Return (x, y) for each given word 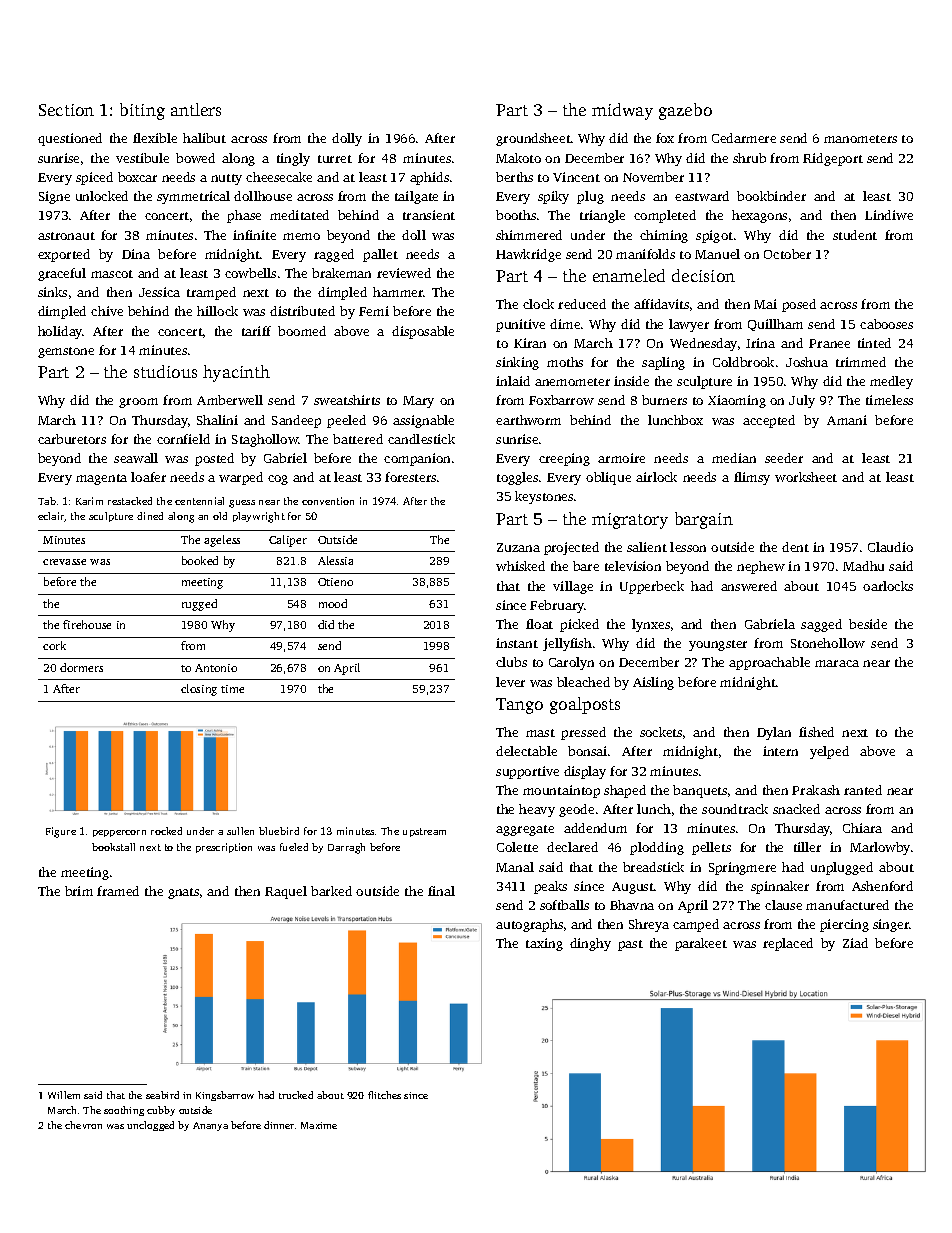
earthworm (528, 420)
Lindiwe (889, 215)
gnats (183, 893)
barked (331, 891)
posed (799, 305)
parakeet (701, 944)
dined (150, 516)
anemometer (572, 382)
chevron (83, 1125)
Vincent (576, 177)
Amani (847, 420)
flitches (384, 1095)
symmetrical (193, 197)
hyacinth (236, 373)
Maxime (319, 1125)
